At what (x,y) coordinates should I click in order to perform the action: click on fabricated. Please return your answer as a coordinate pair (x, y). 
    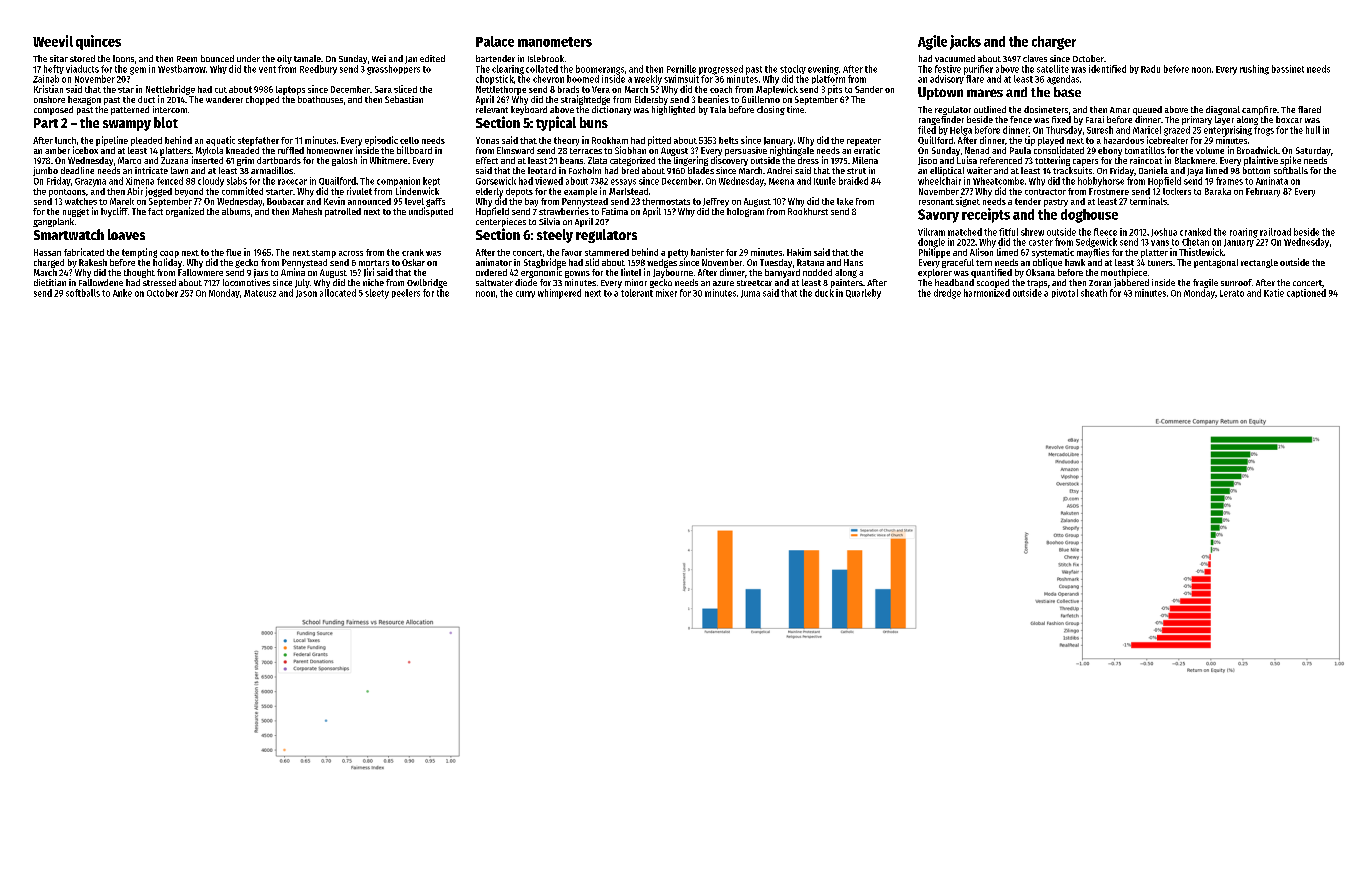
    Looking at the image, I should click on (84, 252).
